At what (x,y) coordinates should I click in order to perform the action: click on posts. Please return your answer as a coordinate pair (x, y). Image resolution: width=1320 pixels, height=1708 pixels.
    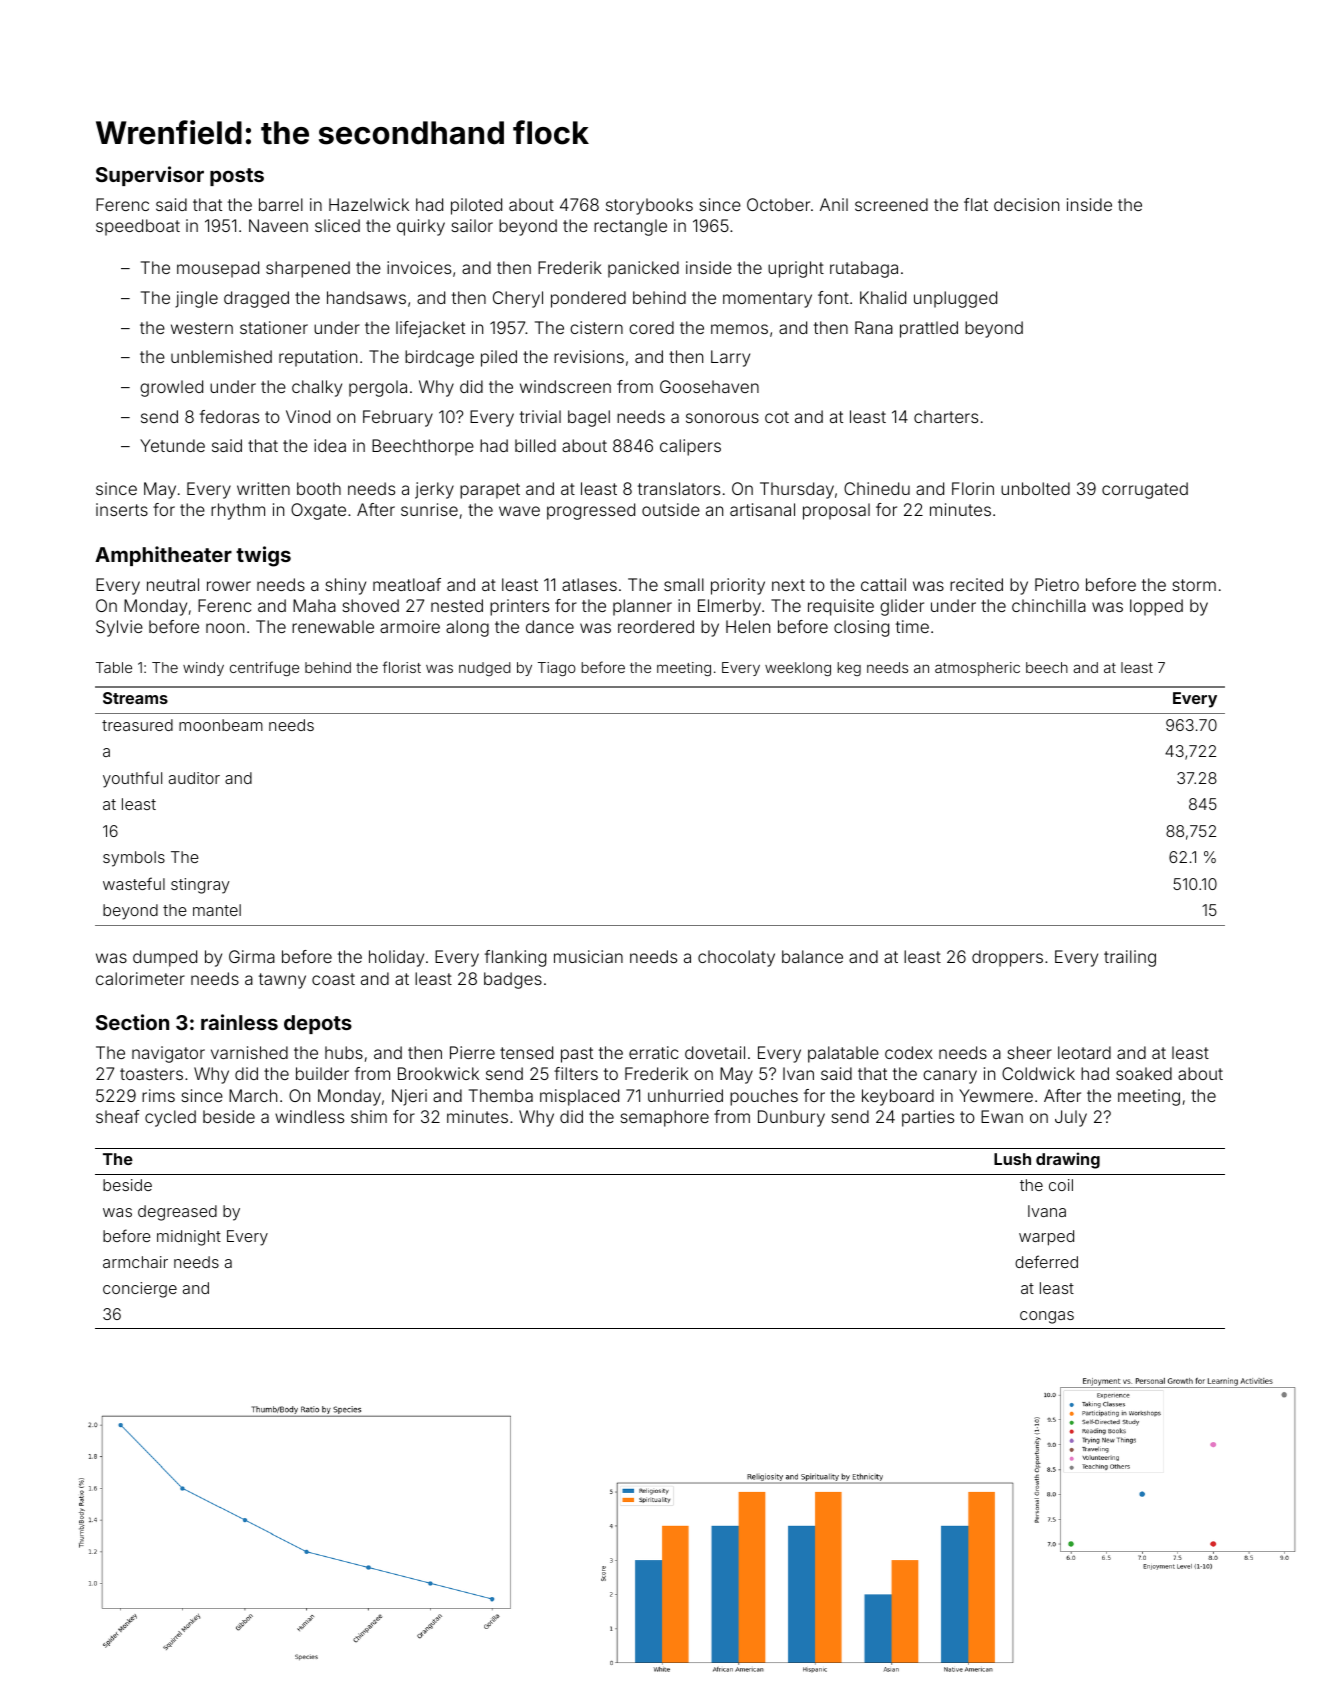
    Looking at the image, I should click on (237, 177).
